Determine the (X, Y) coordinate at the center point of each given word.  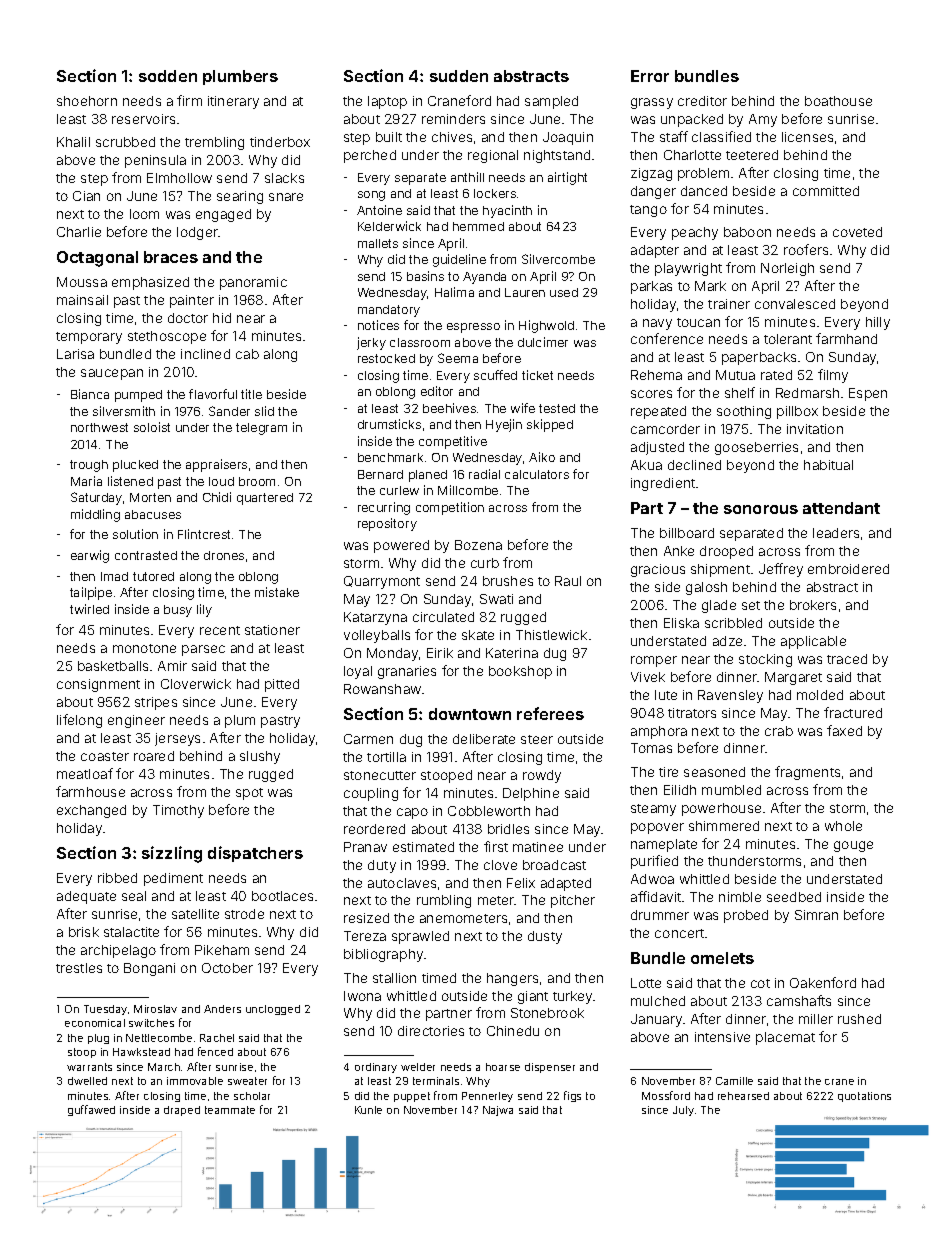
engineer (136, 721)
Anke (679, 551)
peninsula (155, 161)
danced (704, 191)
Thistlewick (551, 635)
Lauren (525, 292)
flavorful (213, 394)
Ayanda (484, 278)
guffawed (91, 1110)
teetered (752, 155)
